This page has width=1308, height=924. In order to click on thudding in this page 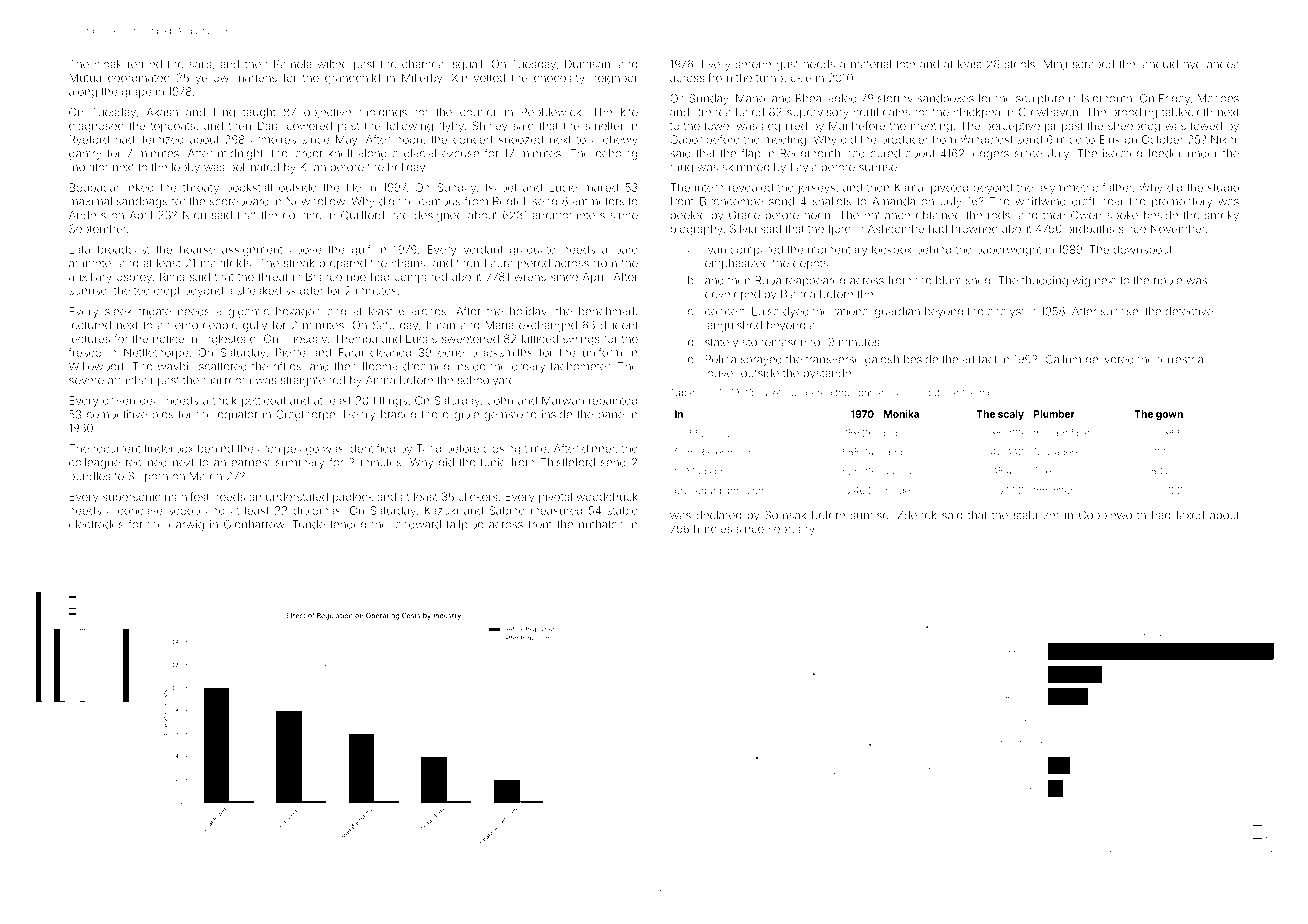, I will do `click(1045, 281)`.
